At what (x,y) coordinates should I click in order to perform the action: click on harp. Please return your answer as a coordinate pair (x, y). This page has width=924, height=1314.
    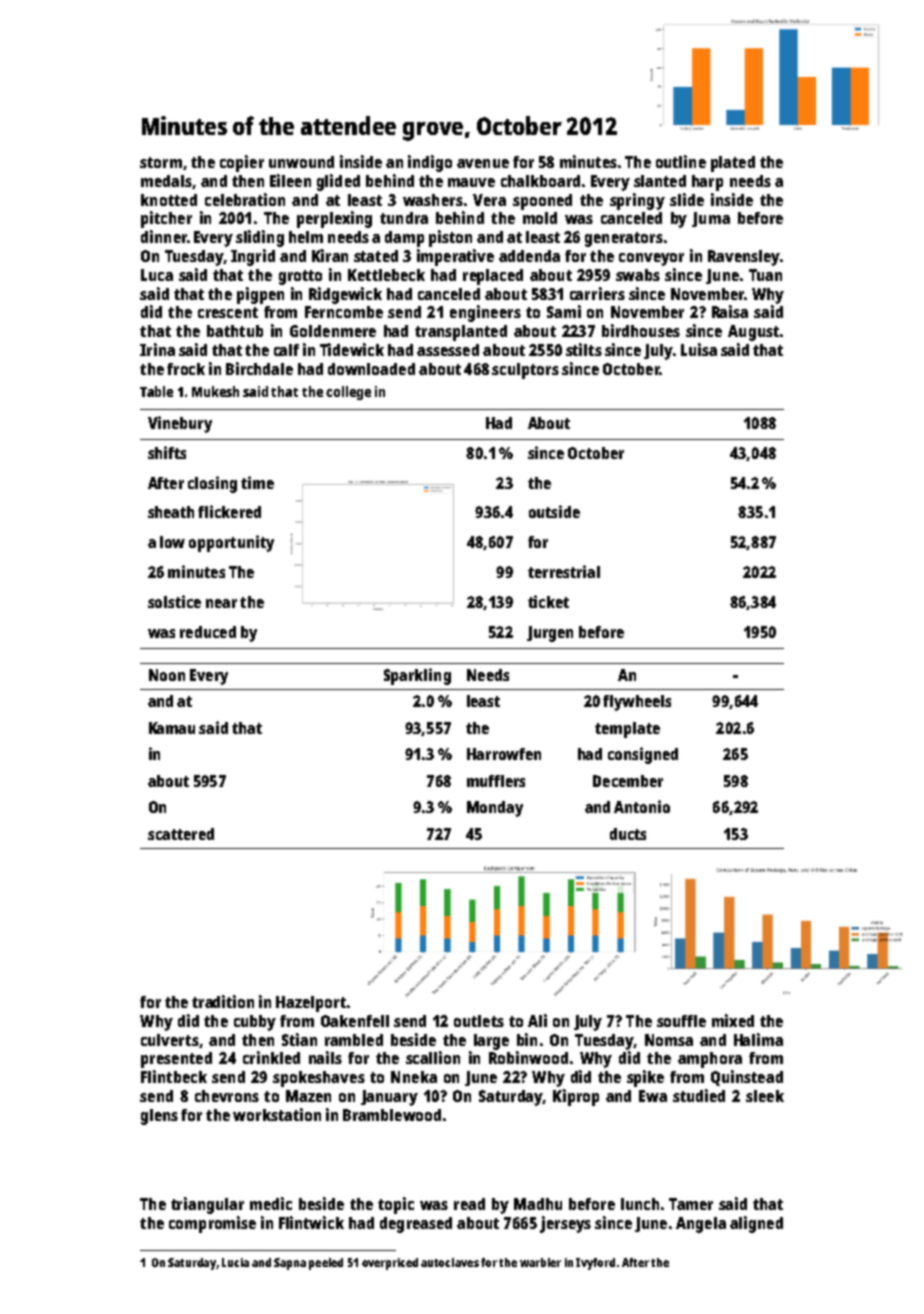
    Looking at the image, I should click on (707, 183).
